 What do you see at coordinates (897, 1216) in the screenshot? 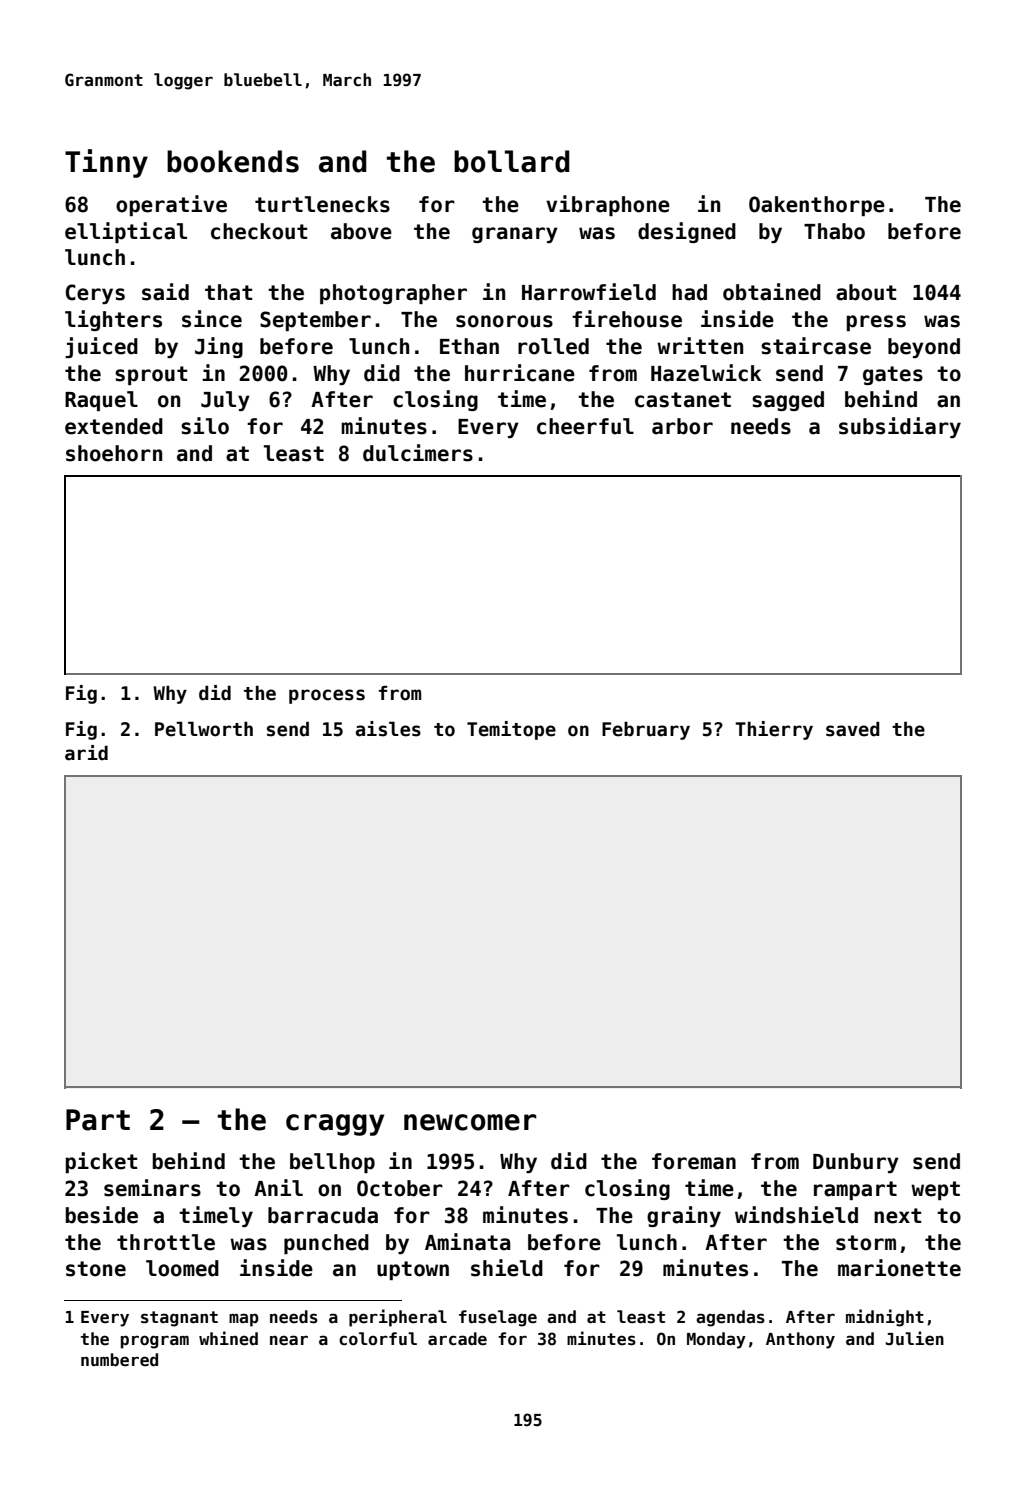
I see `next` at bounding box center [897, 1216].
